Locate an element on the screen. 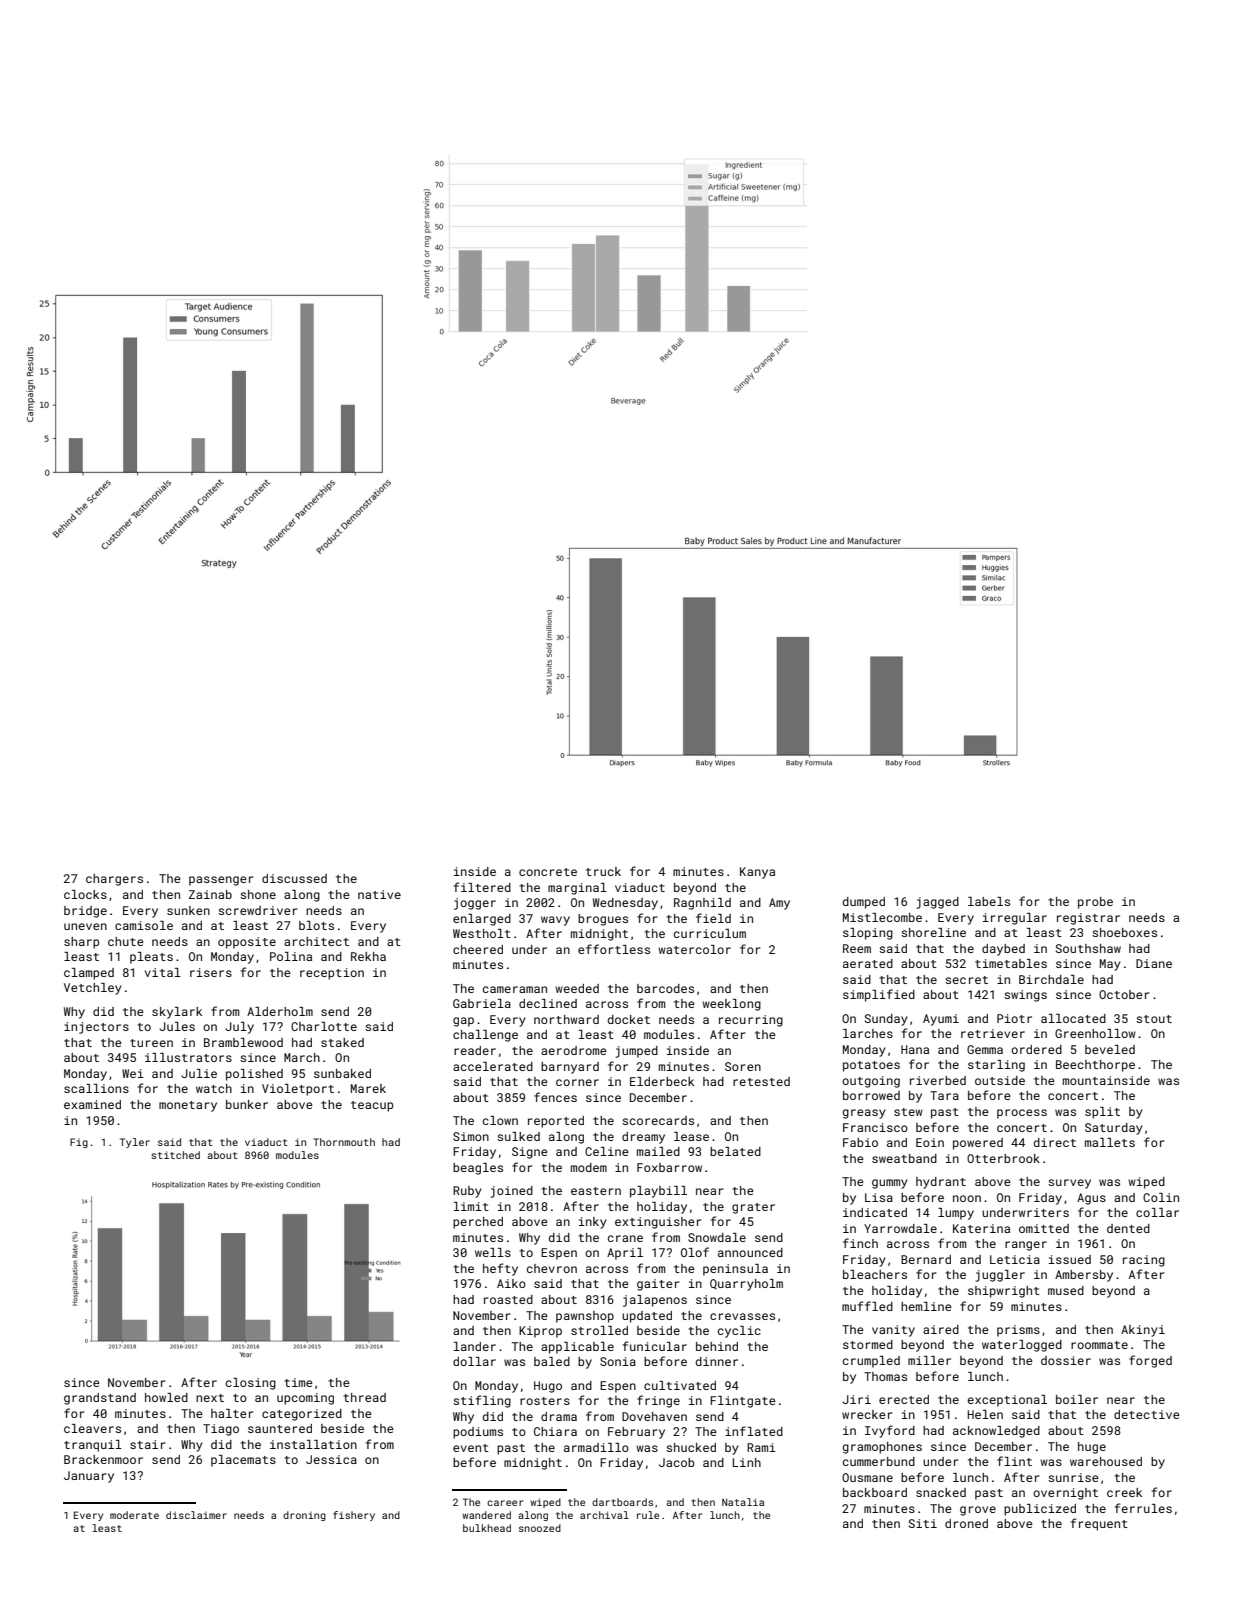 This screenshot has height=1617, width=1249. snoozed is located at coordinates (540, 1528).
